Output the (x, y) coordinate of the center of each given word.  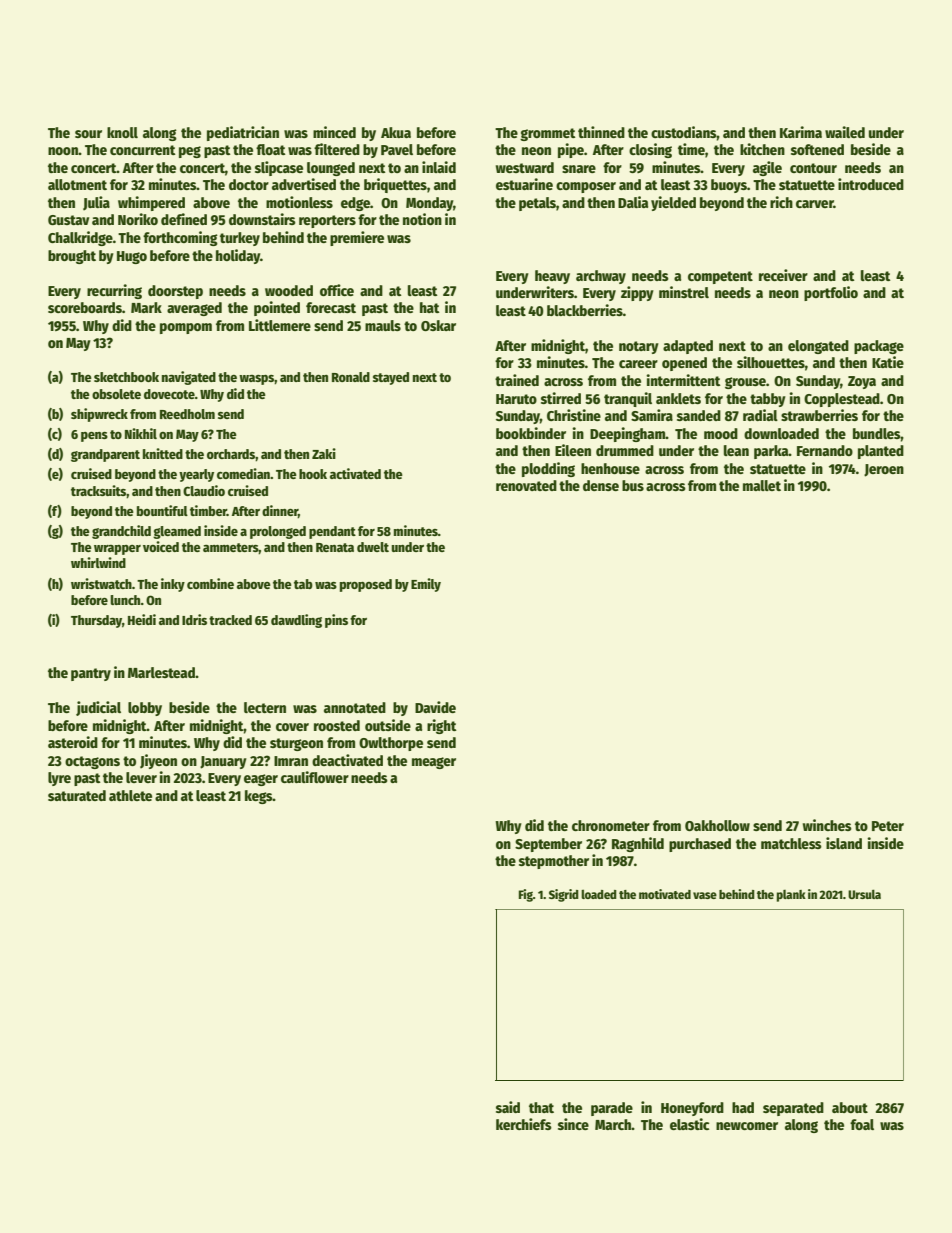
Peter (888, 826)
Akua (396, 132)
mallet (762, 485)
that (541, 1107)
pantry (91, 674)
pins (336, 621)
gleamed (177, 532)
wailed (845, 132)
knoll (122, 132)
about (850, 1107)
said (508, 1107)
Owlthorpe (391, 744)
